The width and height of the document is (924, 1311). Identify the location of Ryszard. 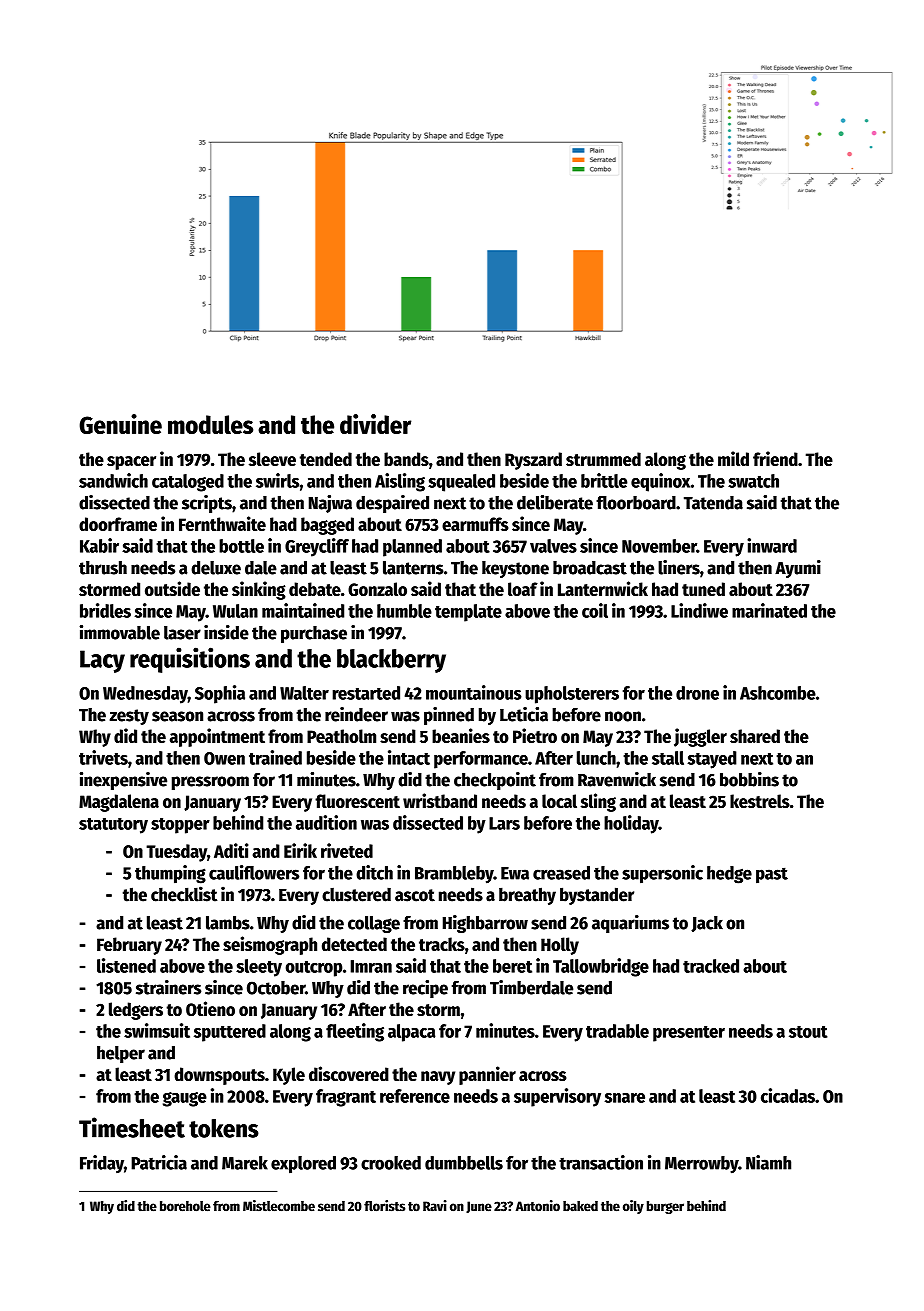
(533, 461).
